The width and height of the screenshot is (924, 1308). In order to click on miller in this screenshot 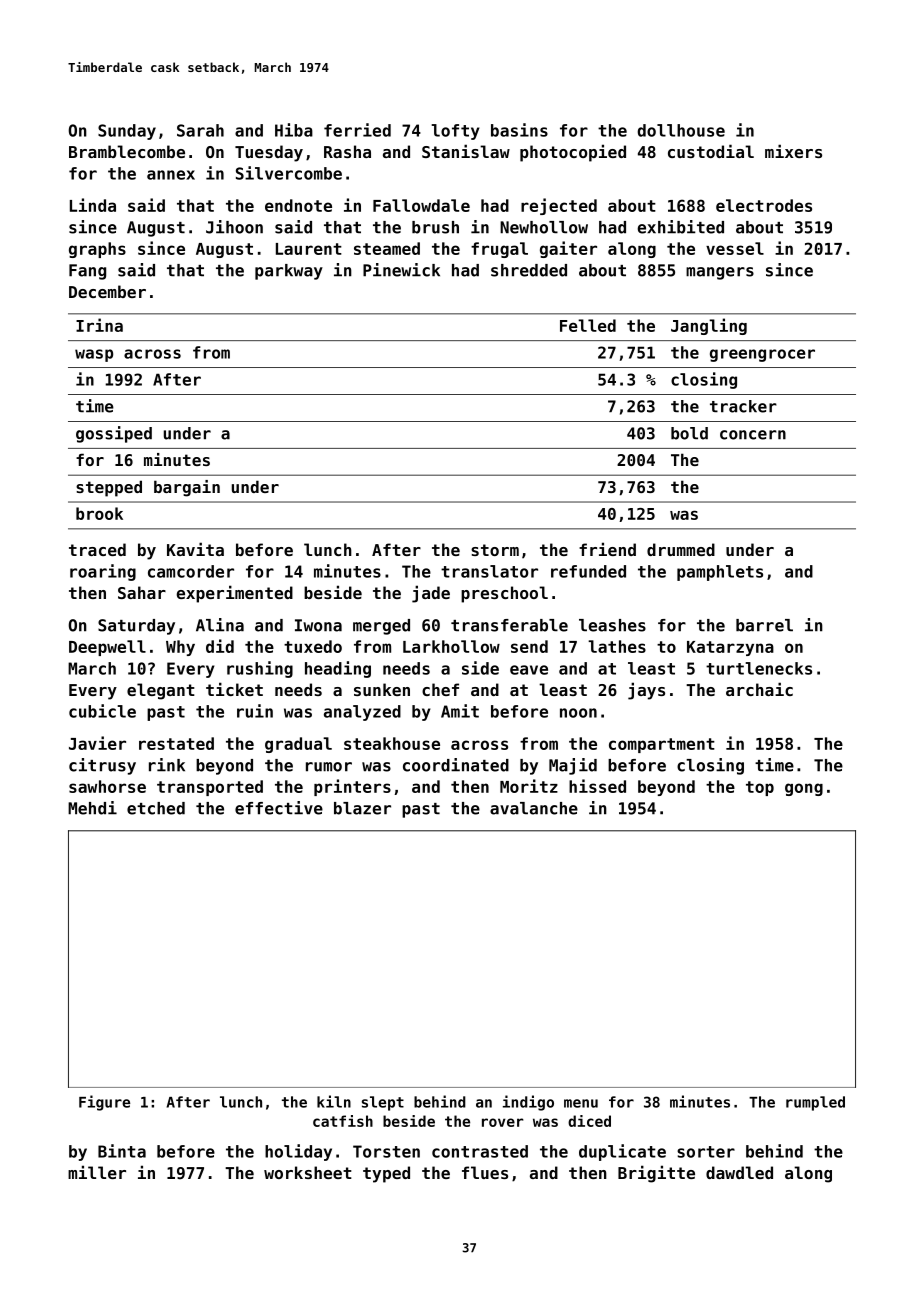, I will do `click(97, 1172)`.
